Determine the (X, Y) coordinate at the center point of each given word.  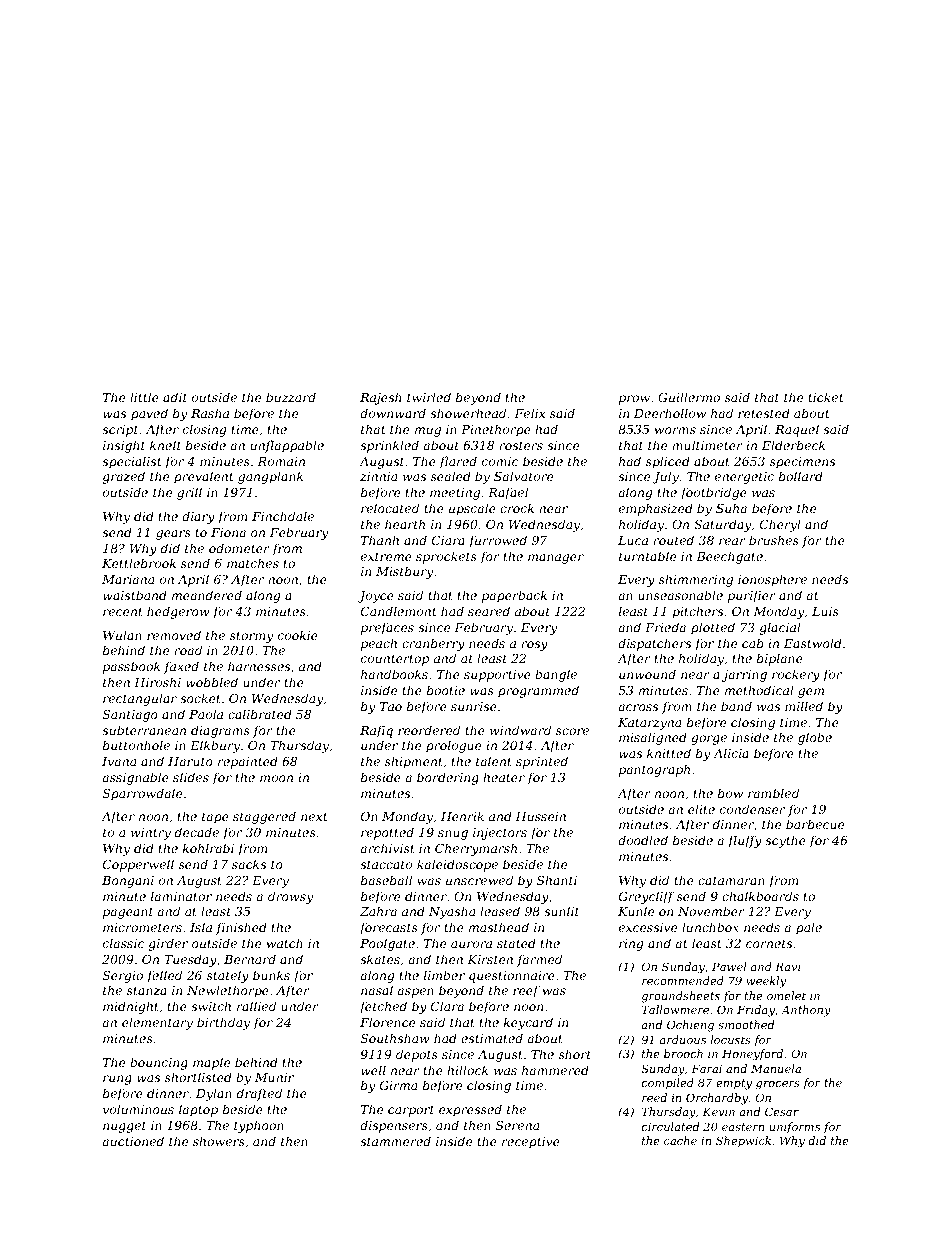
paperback (514, 596)
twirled (429, 397)
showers (219, 1141)
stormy (251, 637)
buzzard (291, 397)
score (572, 731)
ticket (826, 397)
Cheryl (780, 525)
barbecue (815, 824)
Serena (517, 1125)
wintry (151, 834)
